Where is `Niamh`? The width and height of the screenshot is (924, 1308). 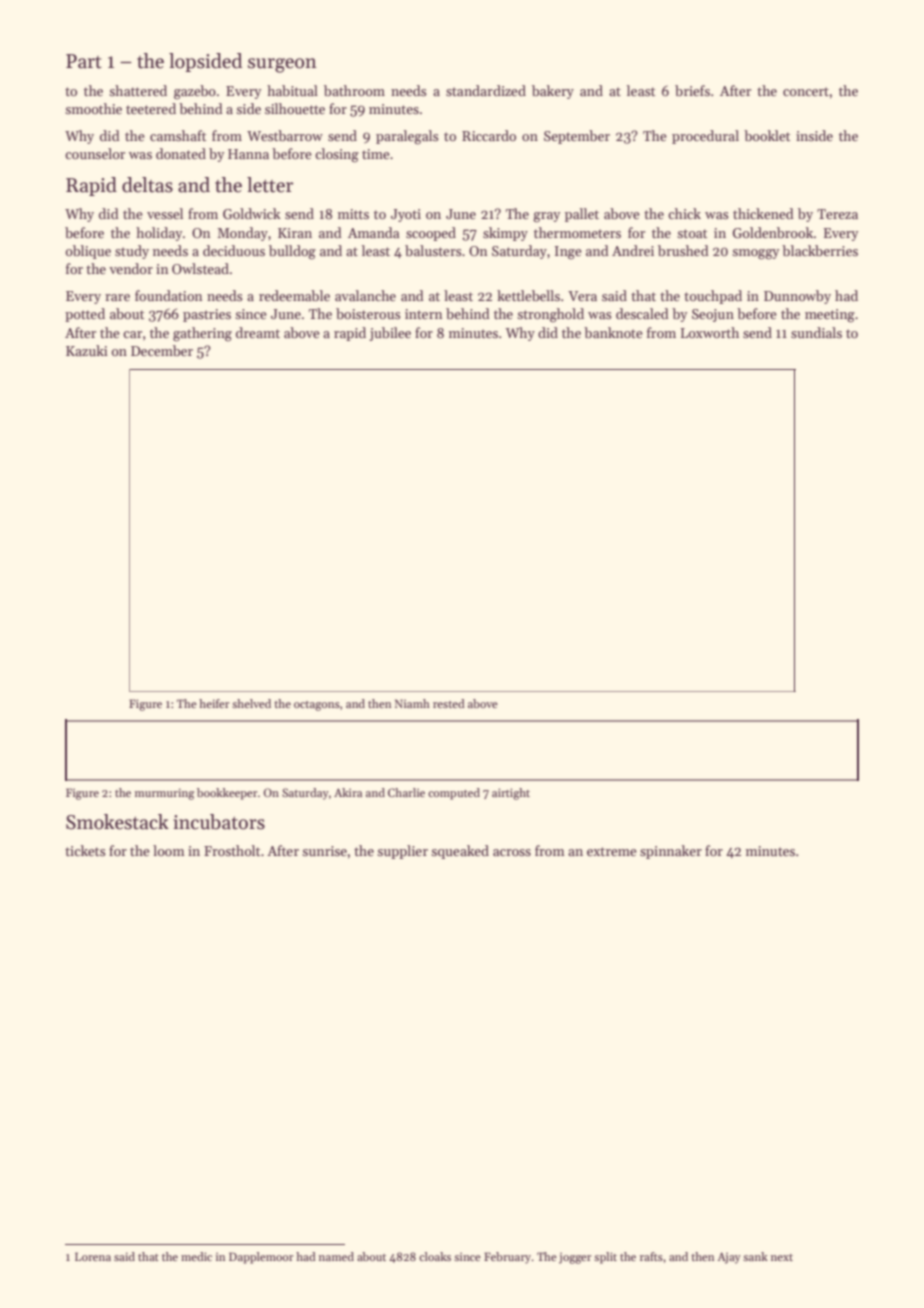 Niamh is located at coordinates (412, 703).
